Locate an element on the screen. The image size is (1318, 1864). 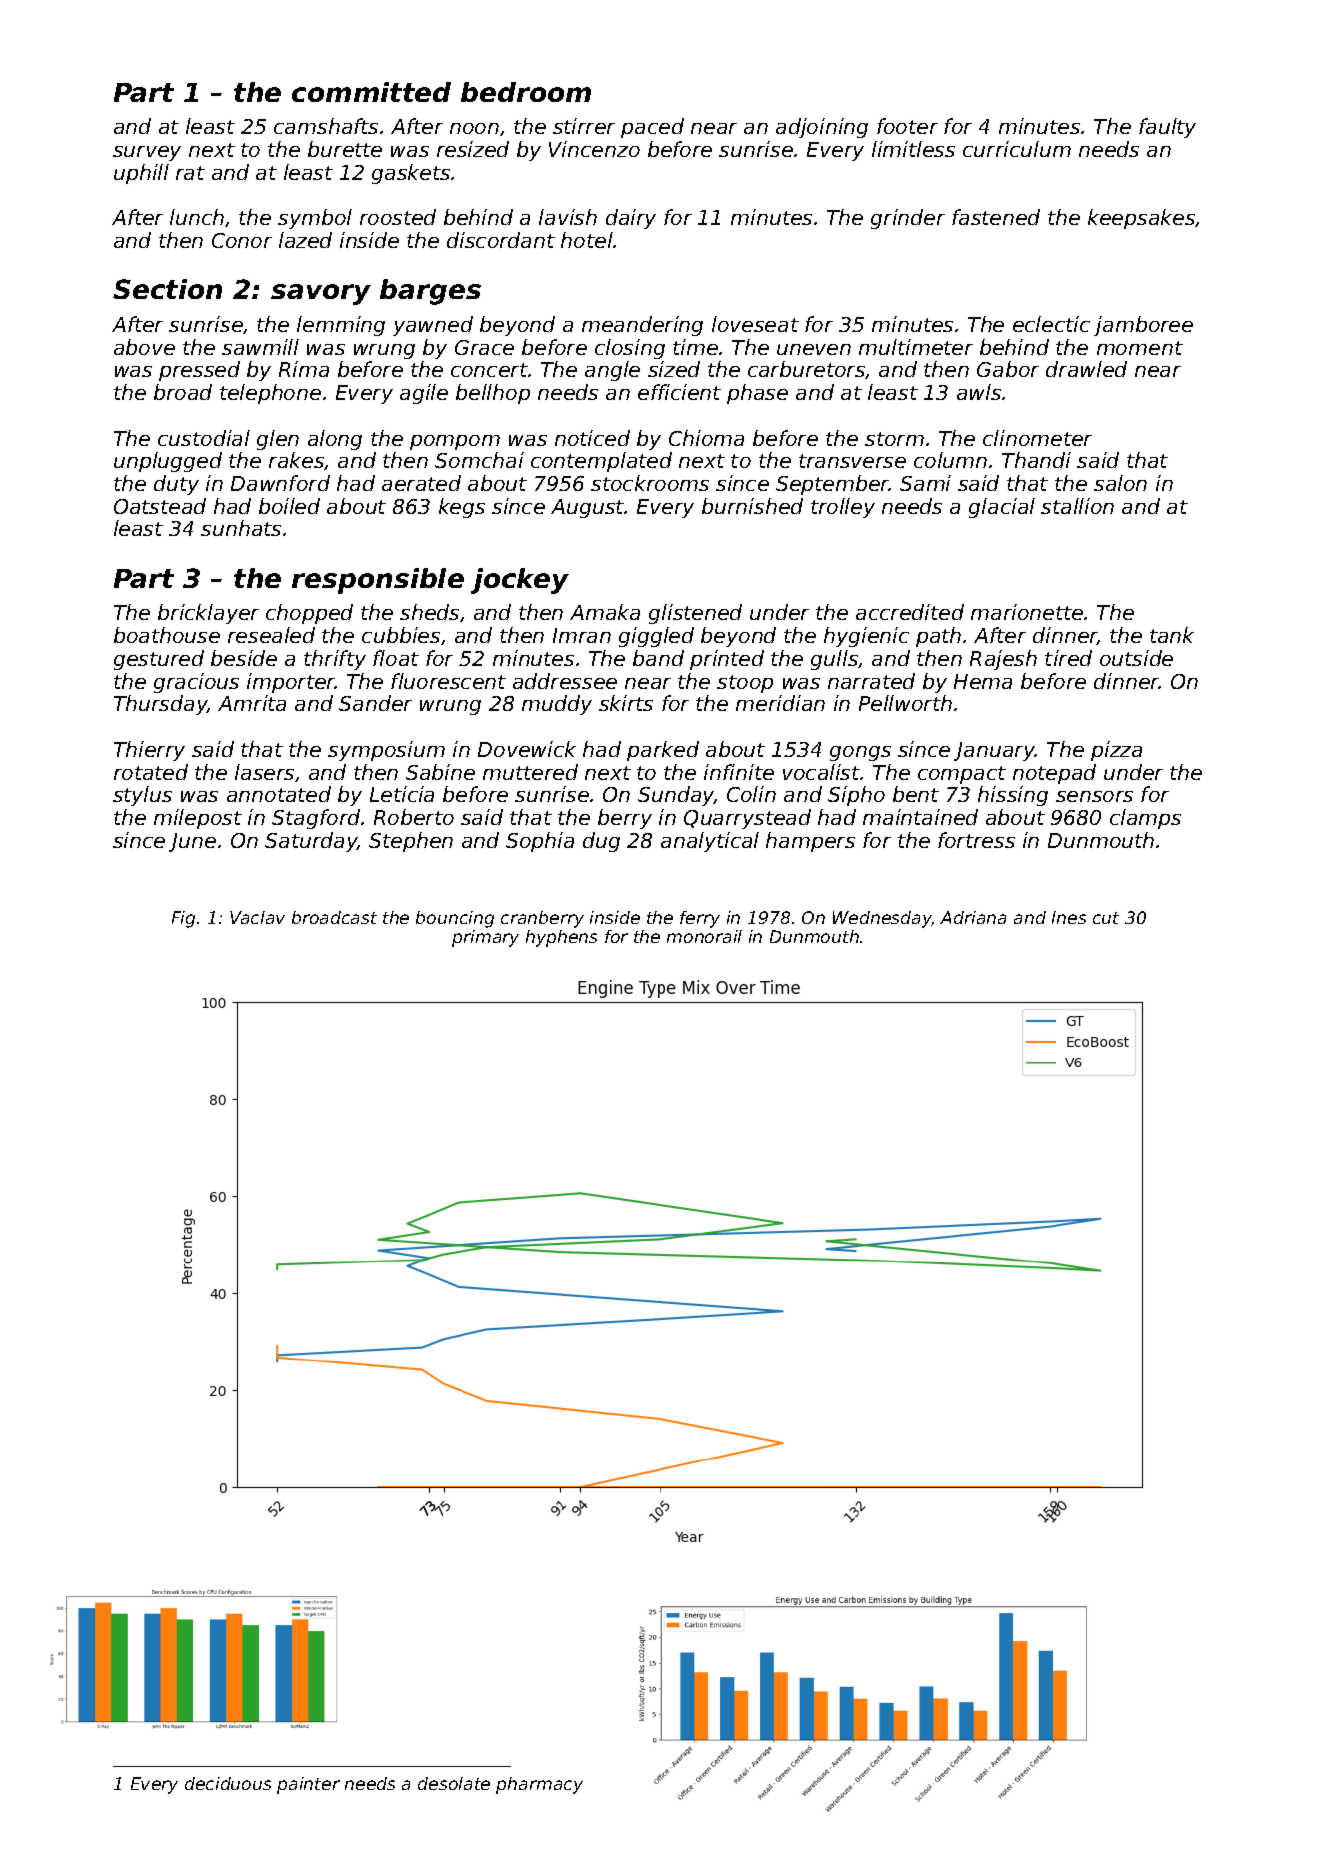
stockrooms is located at coordinates (650, 483).
